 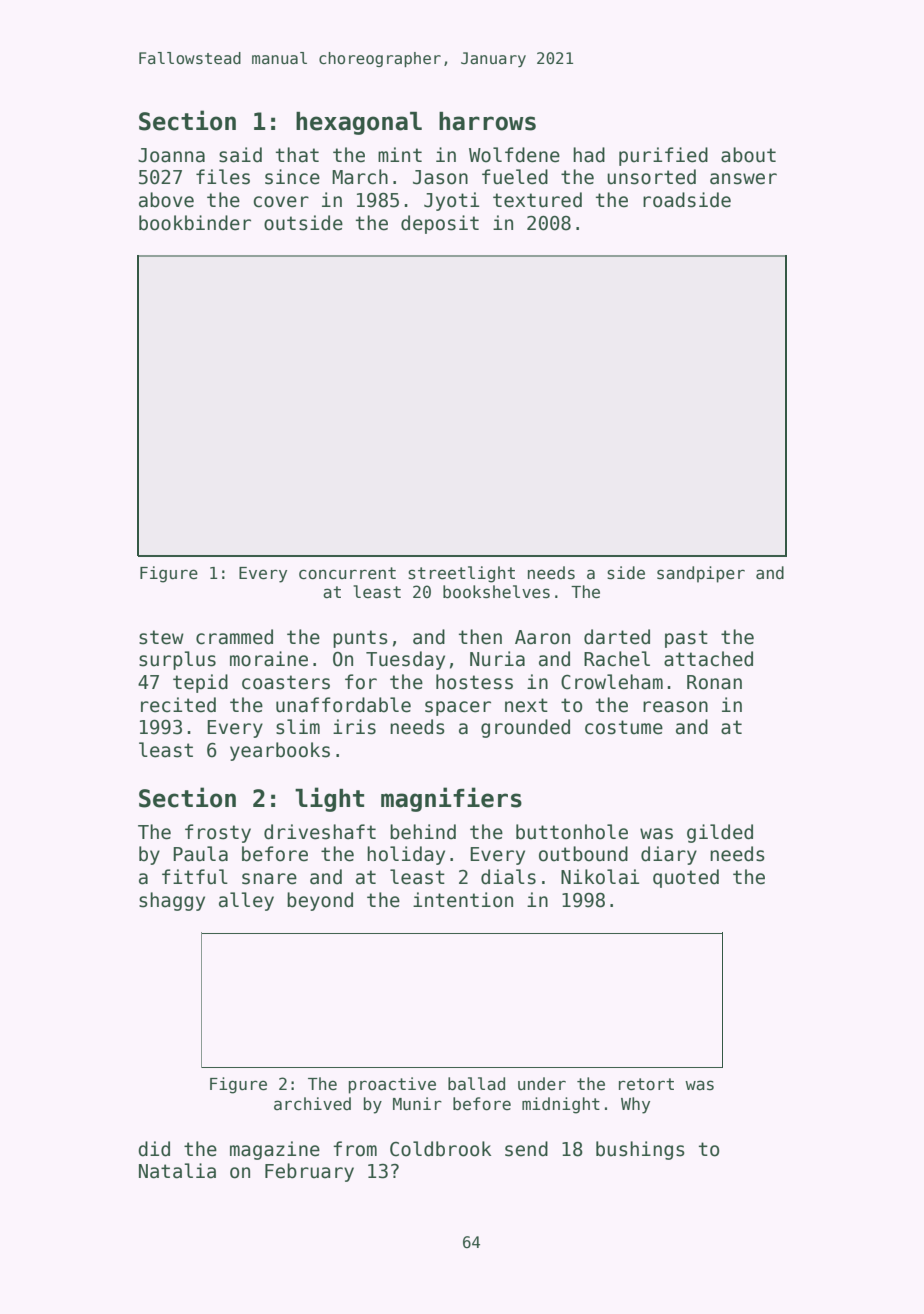 I want to click on mint, so click(x=400, y=154).
